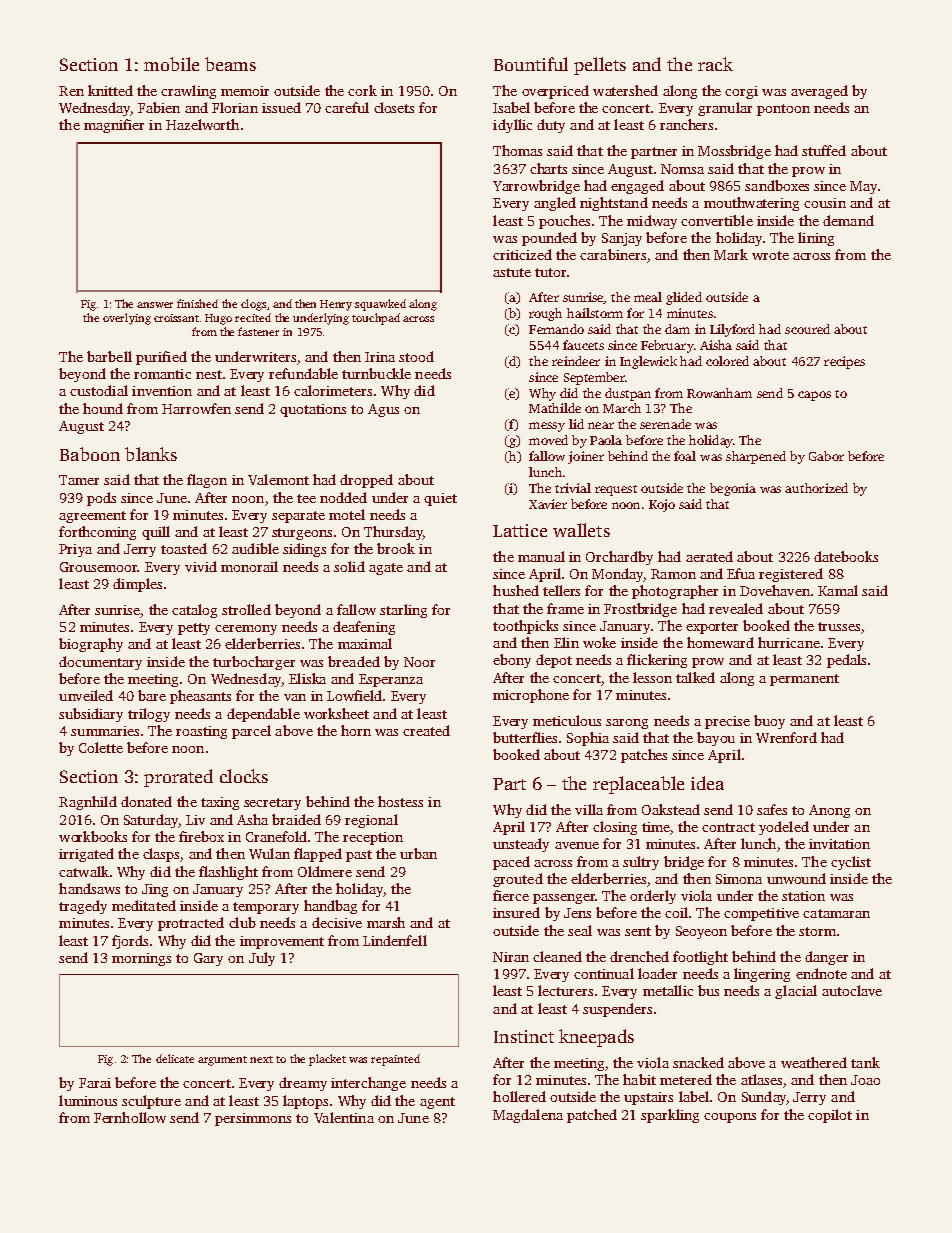 This screenshot has width=952, height=1233. Describe the element at coordinates (716, 739) in the screenshot. I see `bayou` at that location.
